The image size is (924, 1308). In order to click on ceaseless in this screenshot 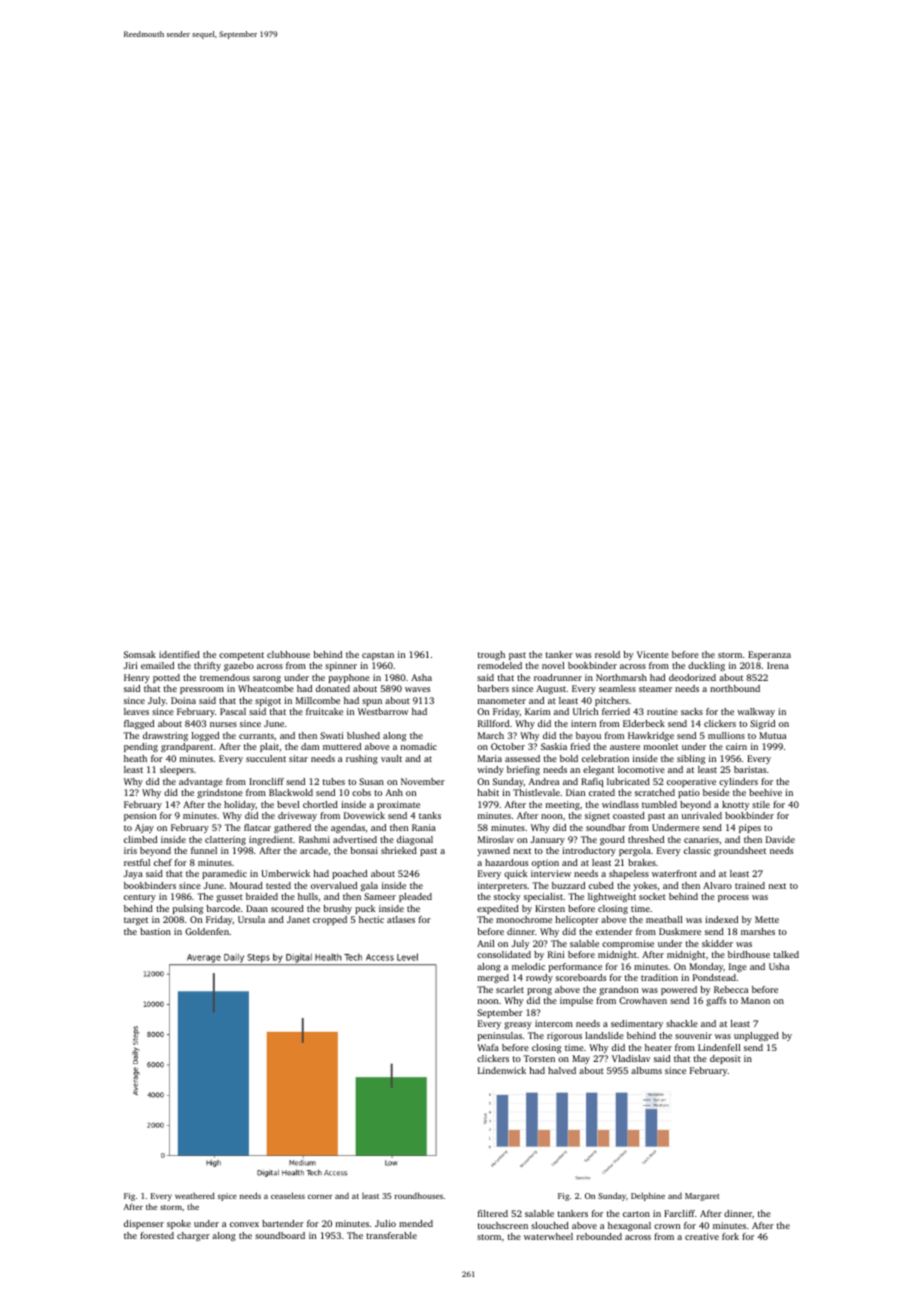, I will do `click(288, 1195)`.
